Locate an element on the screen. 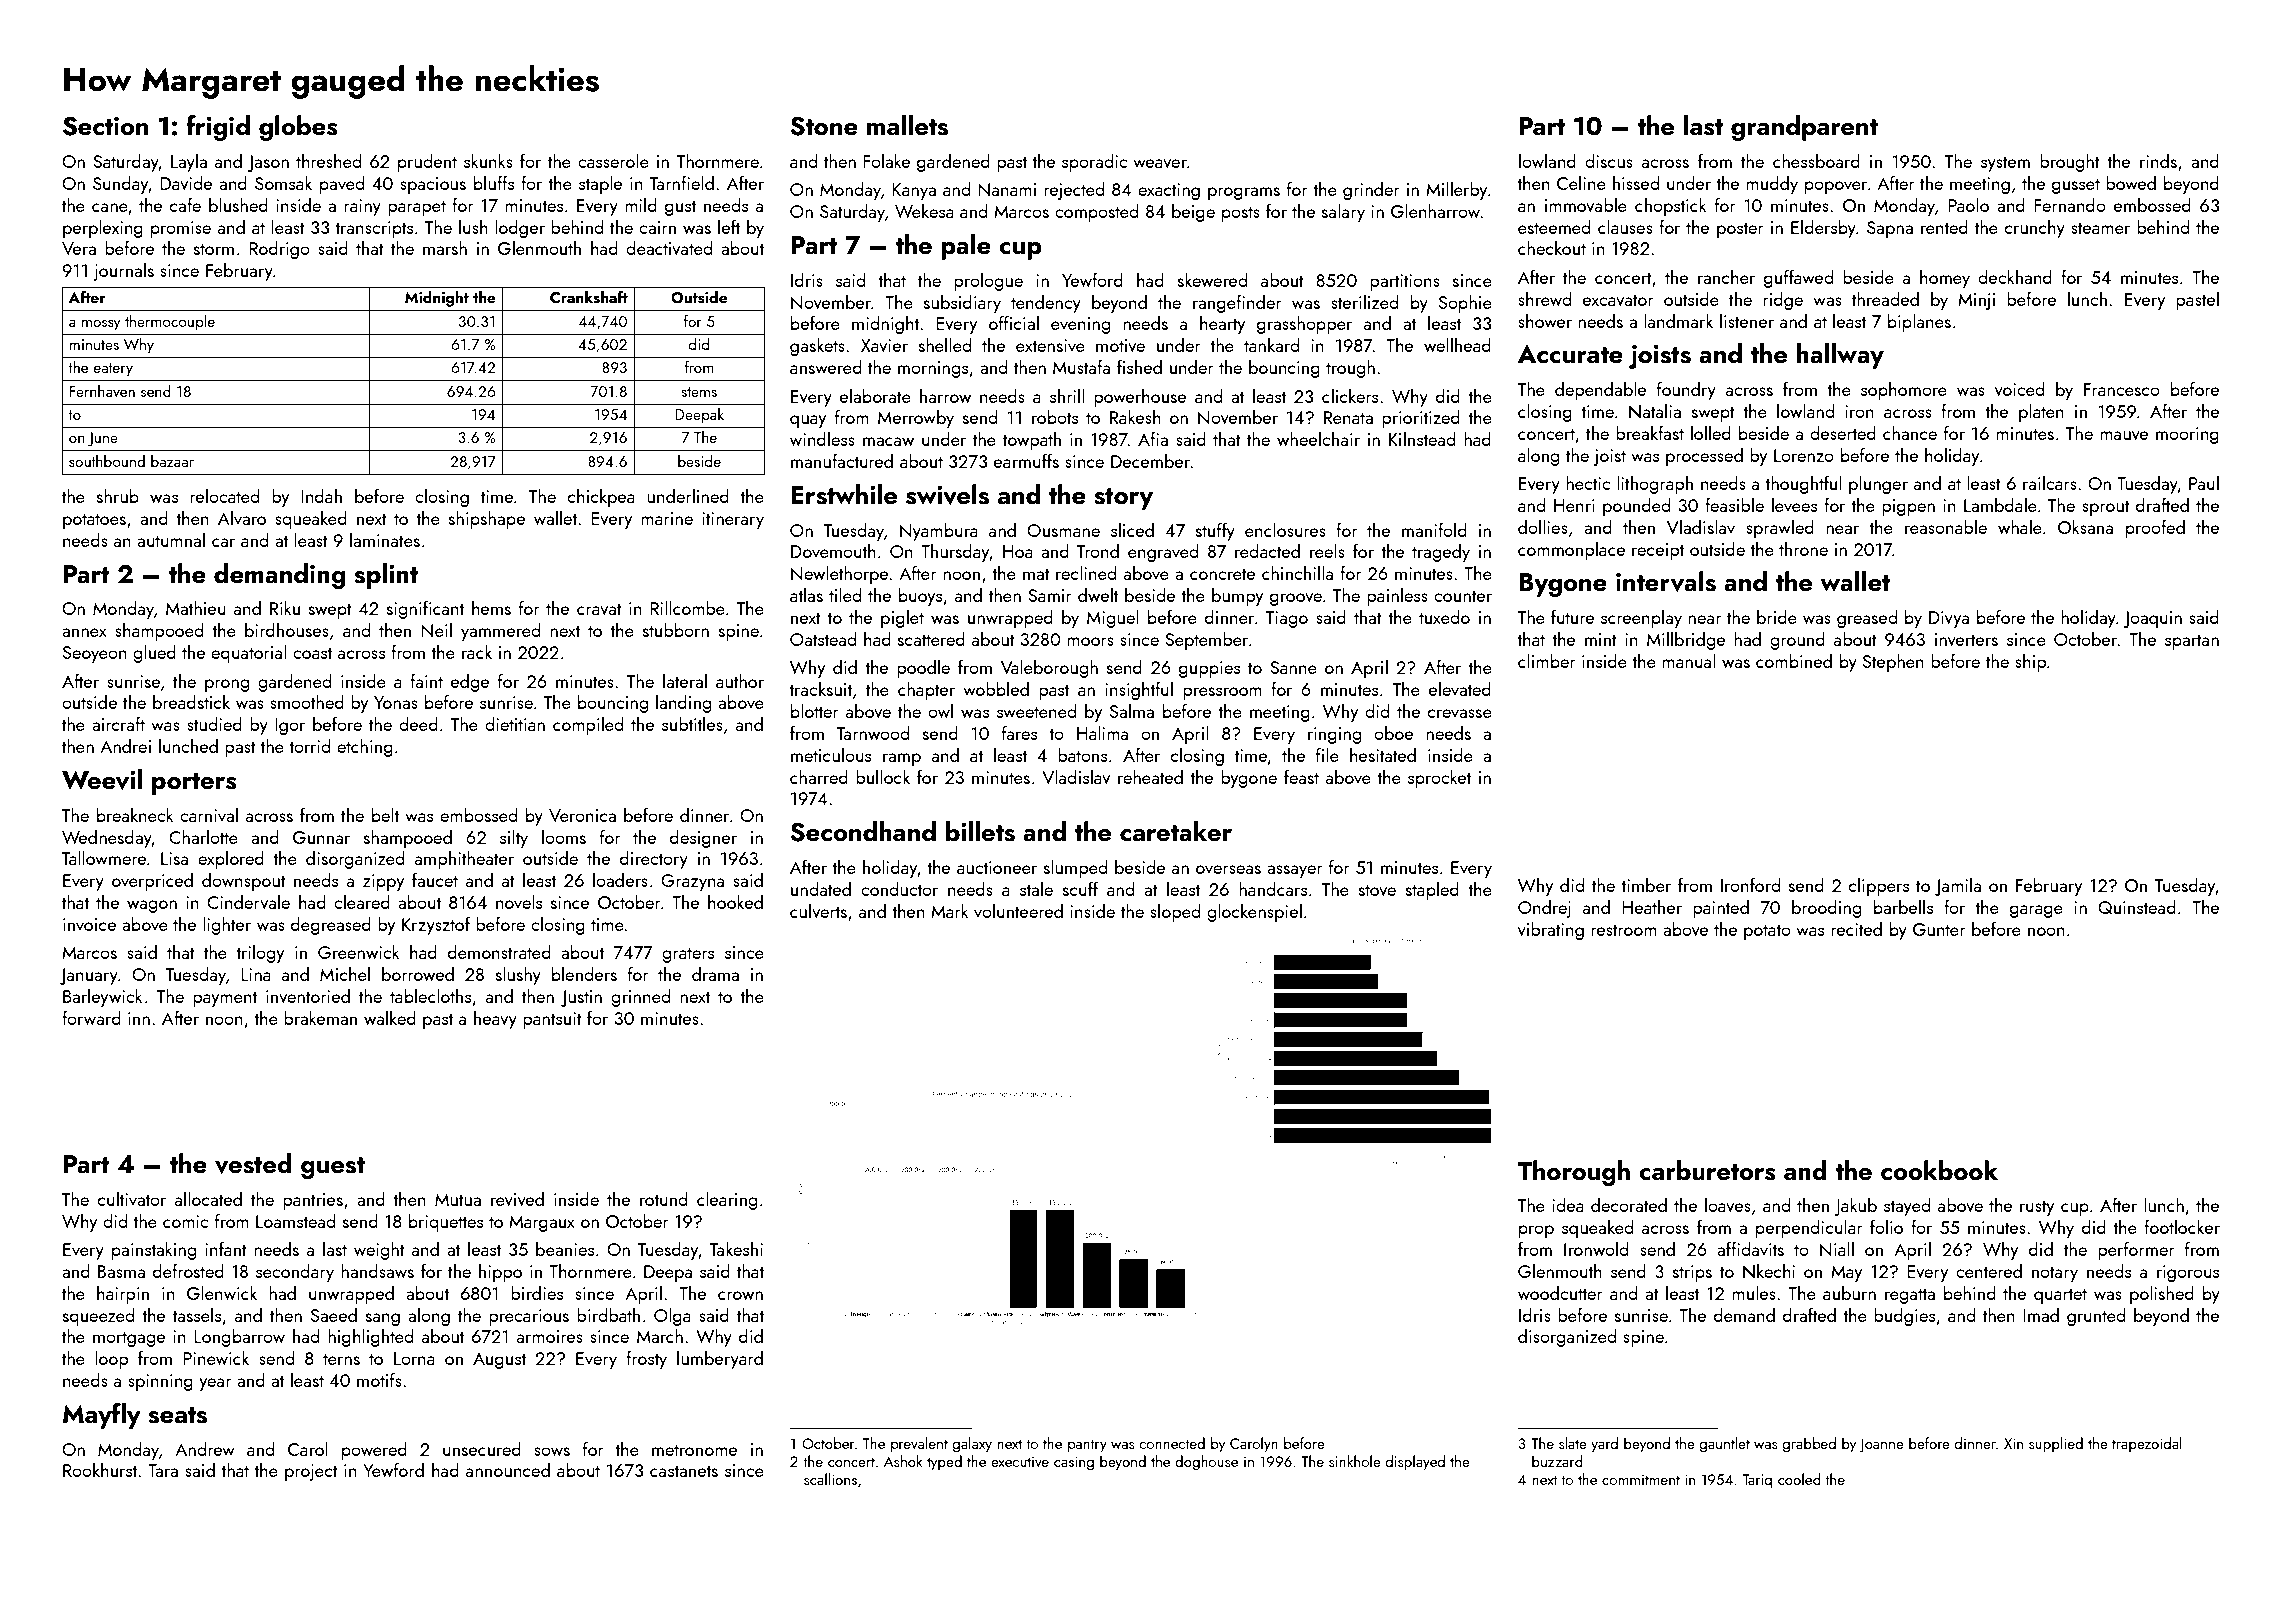 The height and width of the screenshot is (1614, 2282). Tara is located at coordinates (163, 1470).
